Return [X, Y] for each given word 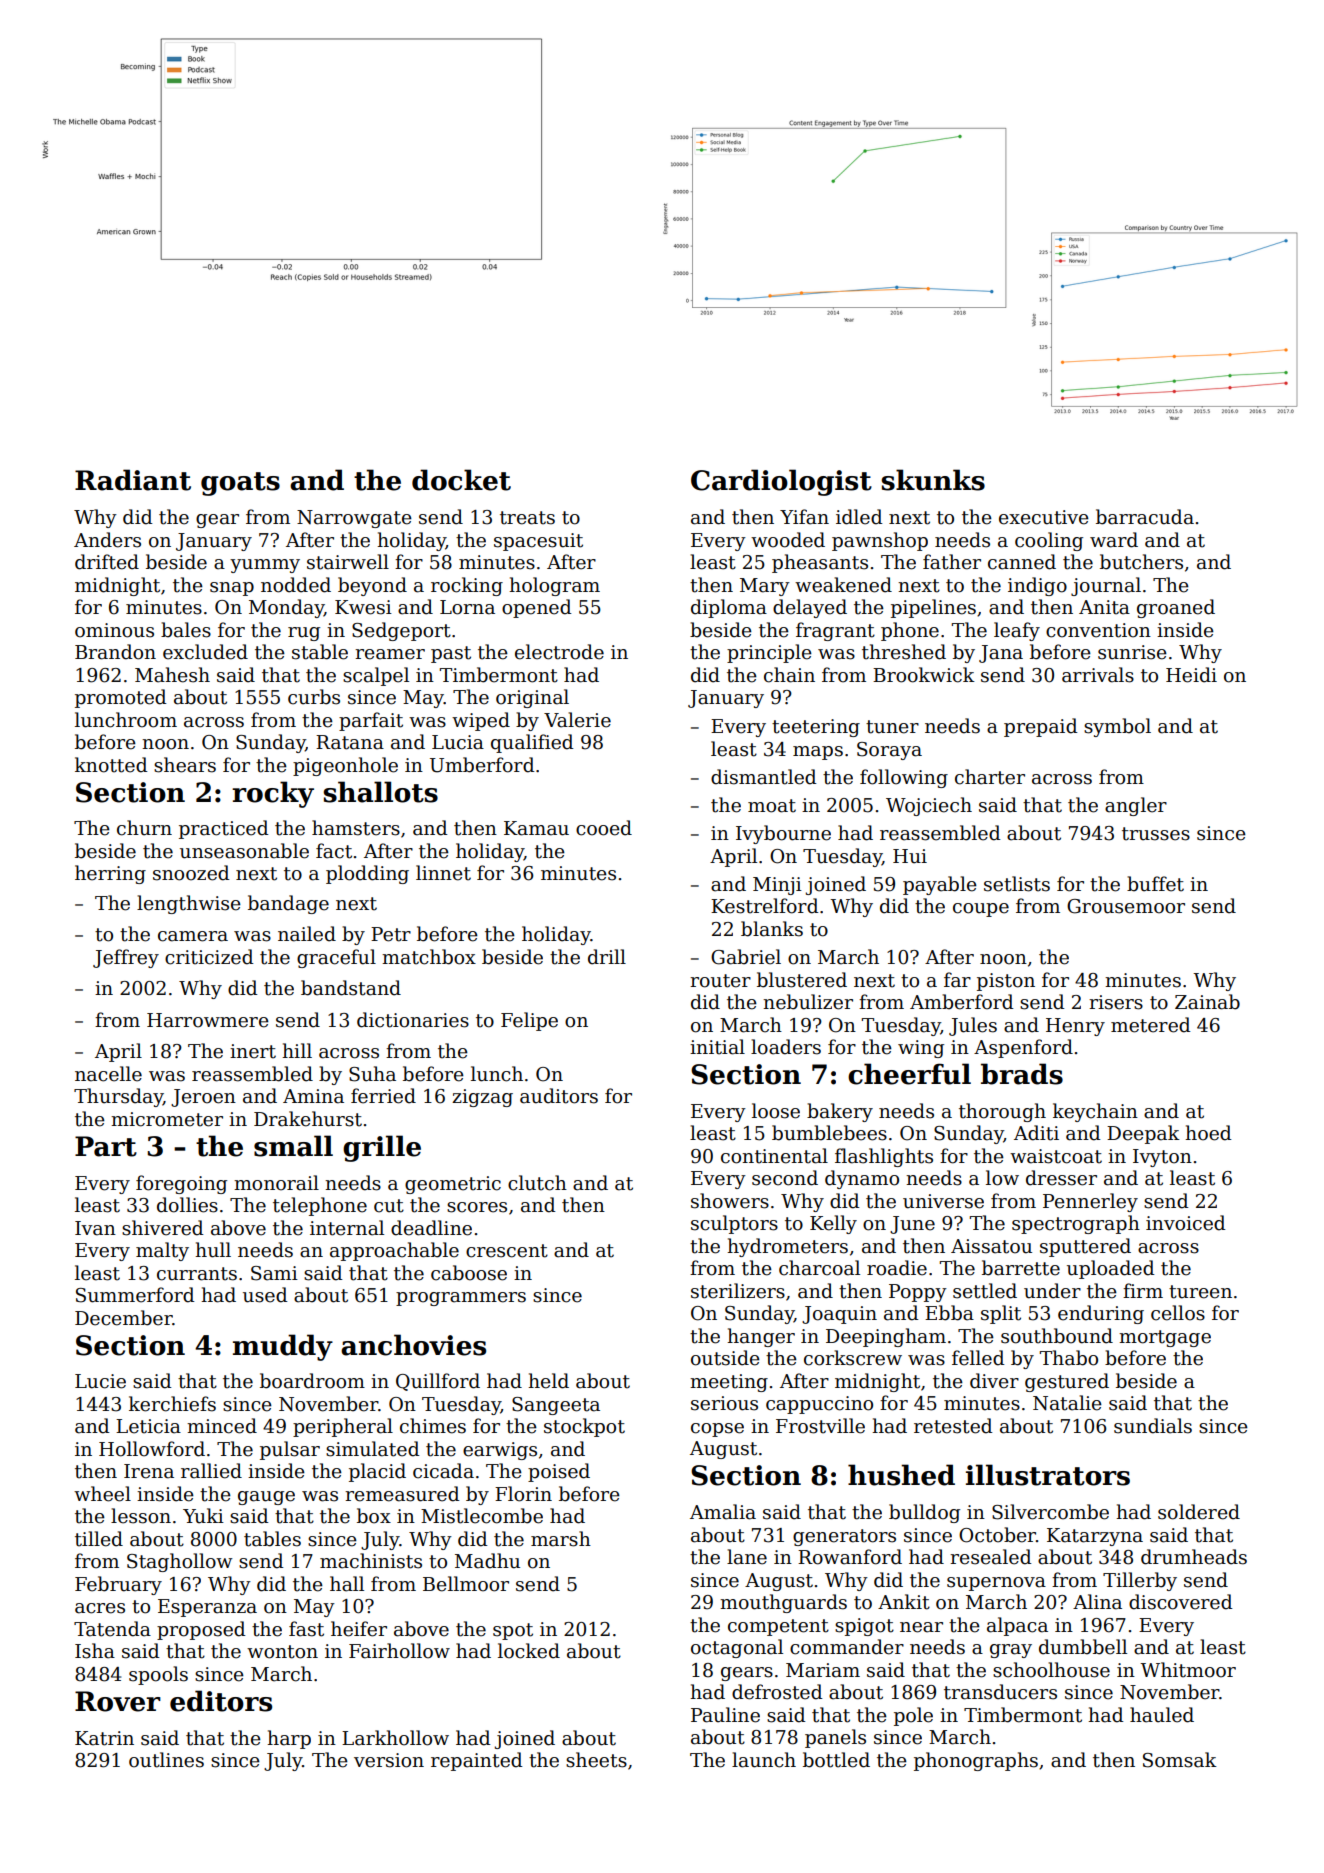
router [720, 981]
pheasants [820, 563]
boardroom [312, 1381]
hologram [554, 586]
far [957, 980]
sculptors [734, 1224]
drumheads [1194, 1557]
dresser [1061, 1178]
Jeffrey [126, 958]
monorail [276, 1183]
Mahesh [172, 675]
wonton [282, 1652]
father [952, 562]
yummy [265, 566]
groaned [1176, 608]
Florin [523, 1494]
